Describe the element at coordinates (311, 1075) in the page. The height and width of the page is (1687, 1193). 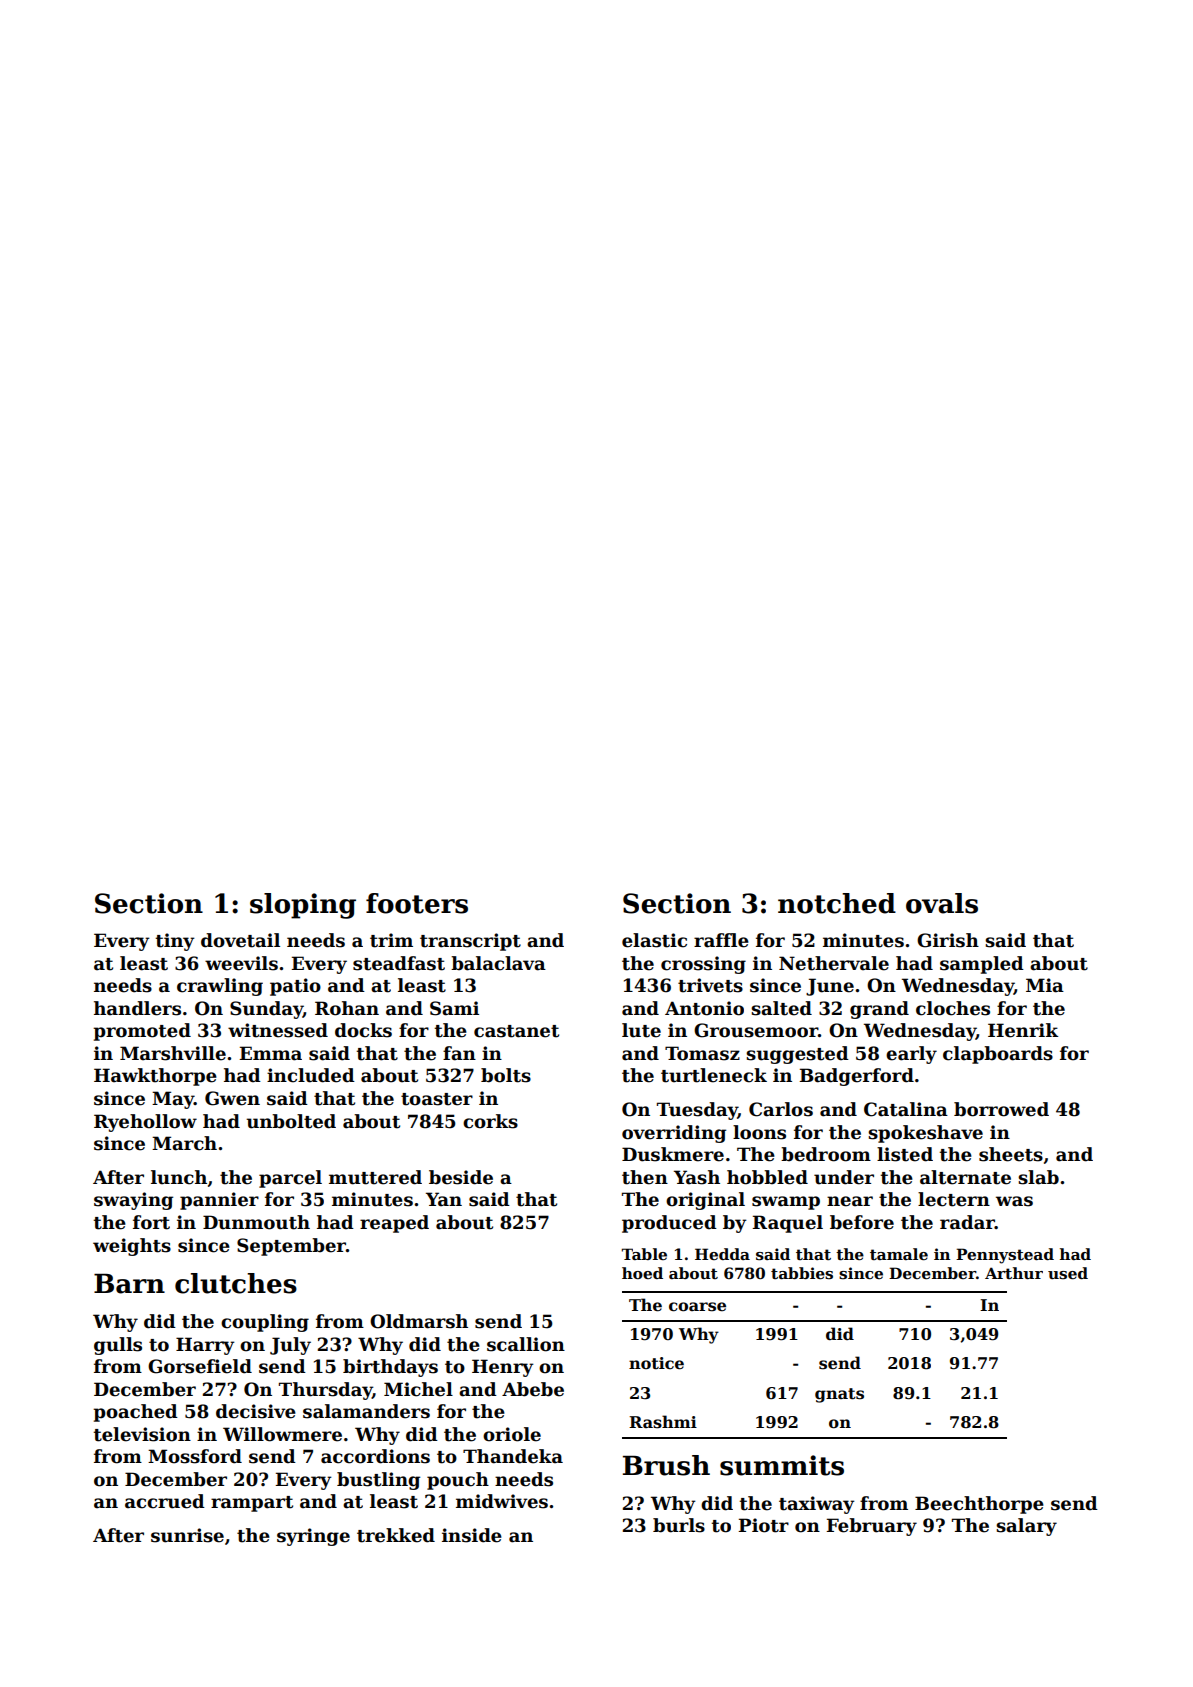
I see `included` at that location.
